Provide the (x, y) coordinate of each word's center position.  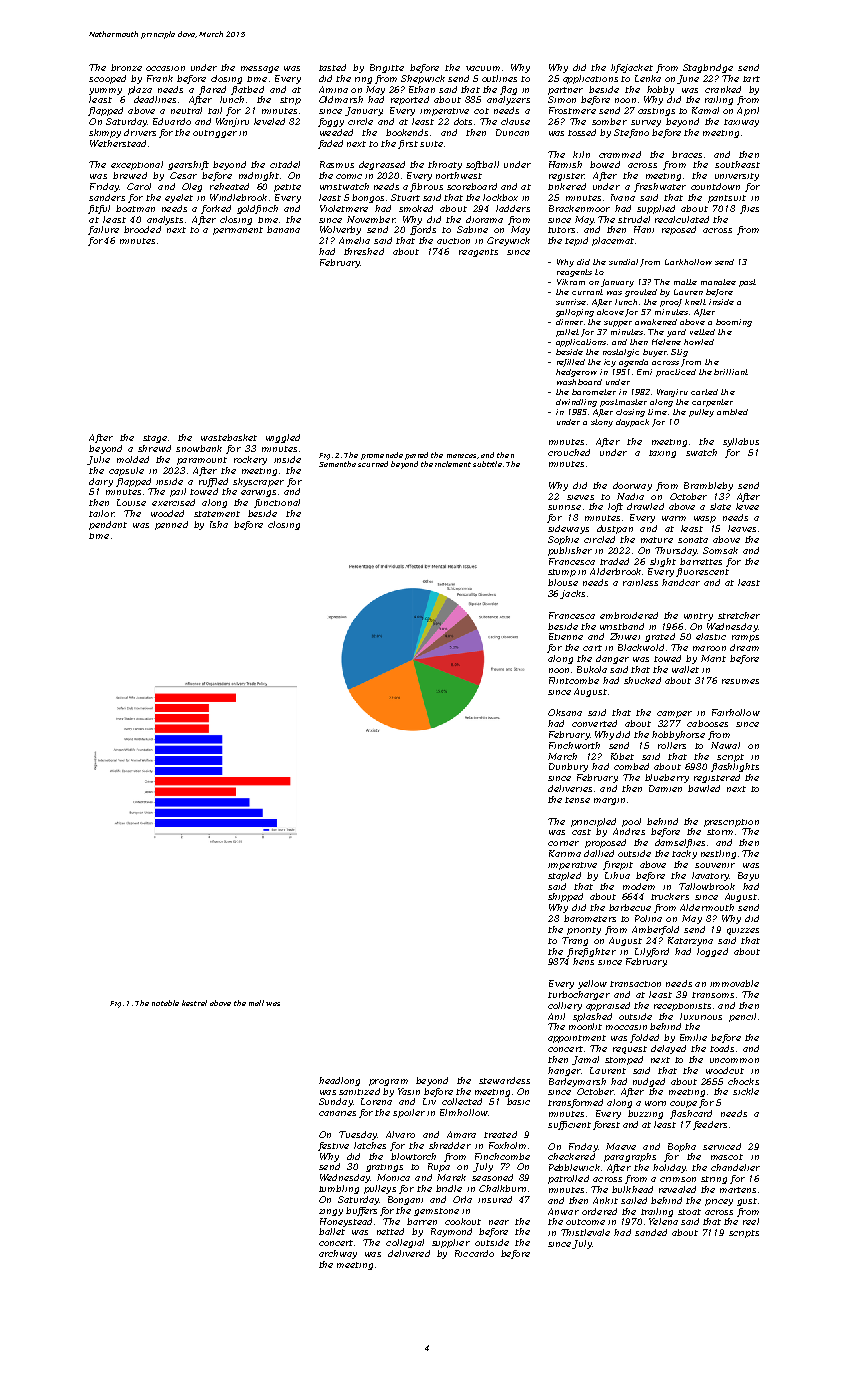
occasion (165, 68)
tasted (332, 67)
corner (563, 843)
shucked (642, 680)
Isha (219, 524)
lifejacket (632, 68)
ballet (332, 1231)
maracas (461, 456)
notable (165, 1003)
